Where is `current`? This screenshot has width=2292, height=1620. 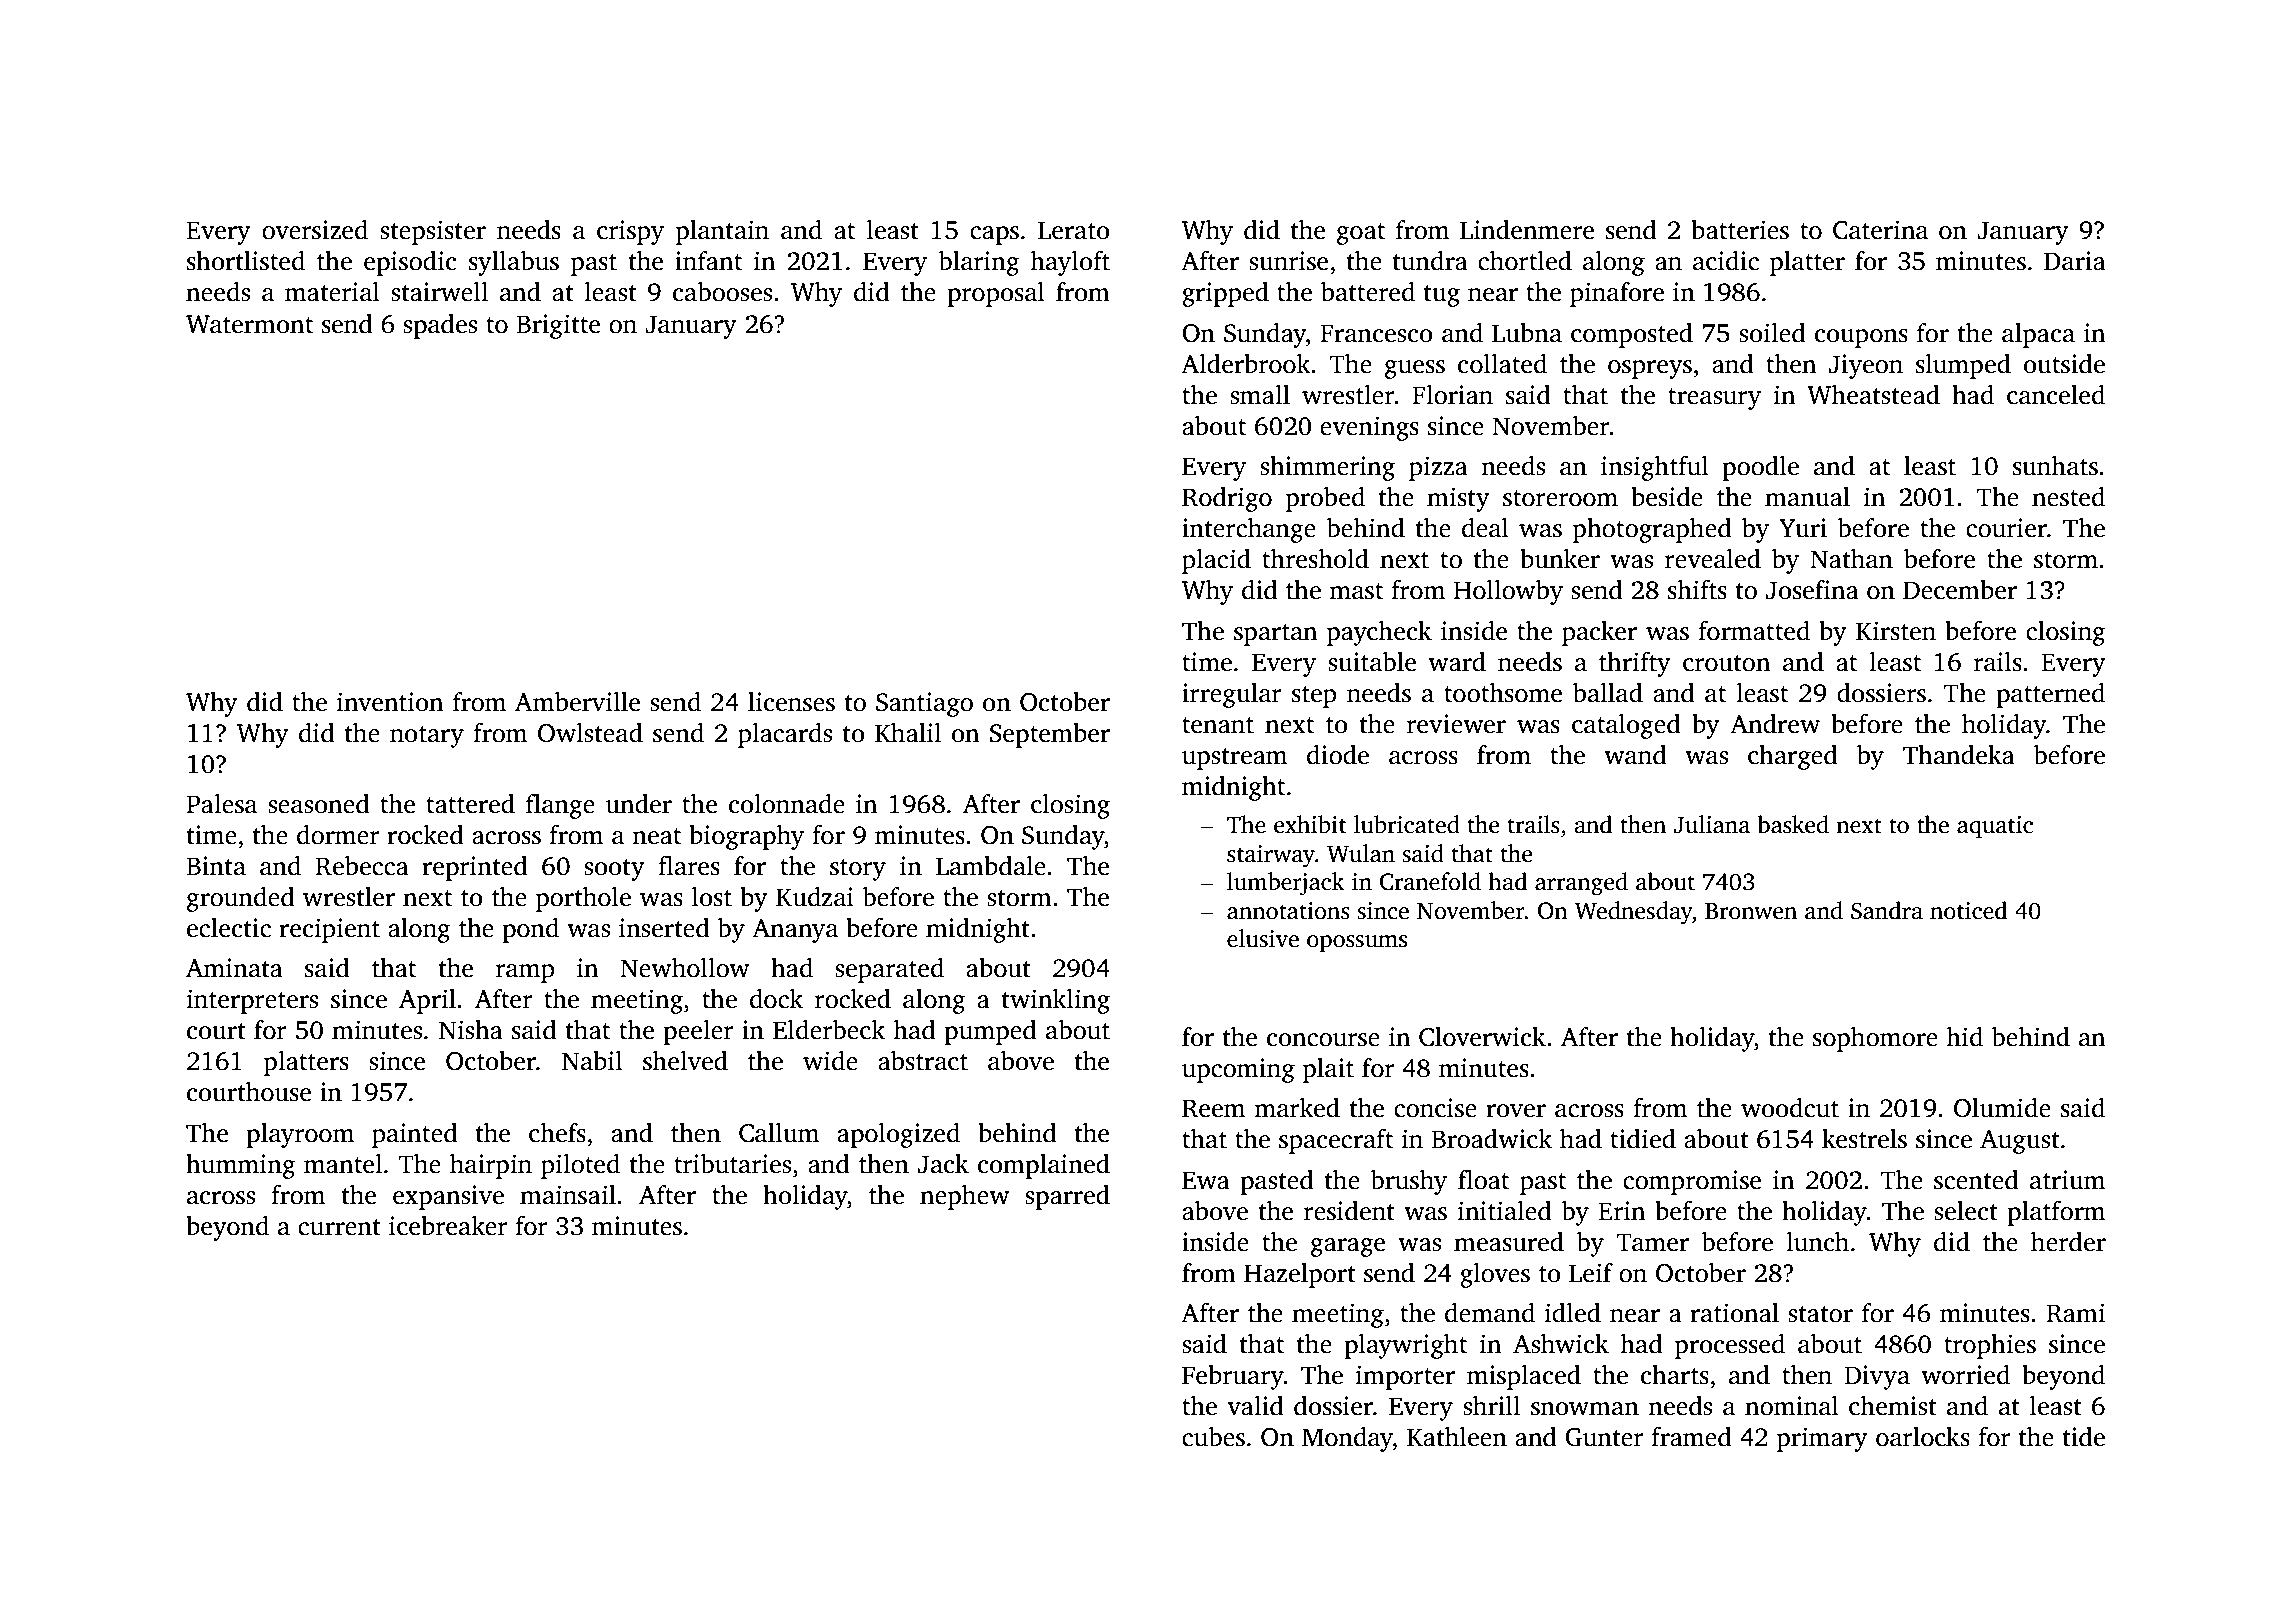
current is located at coordinates (339, 1227).
